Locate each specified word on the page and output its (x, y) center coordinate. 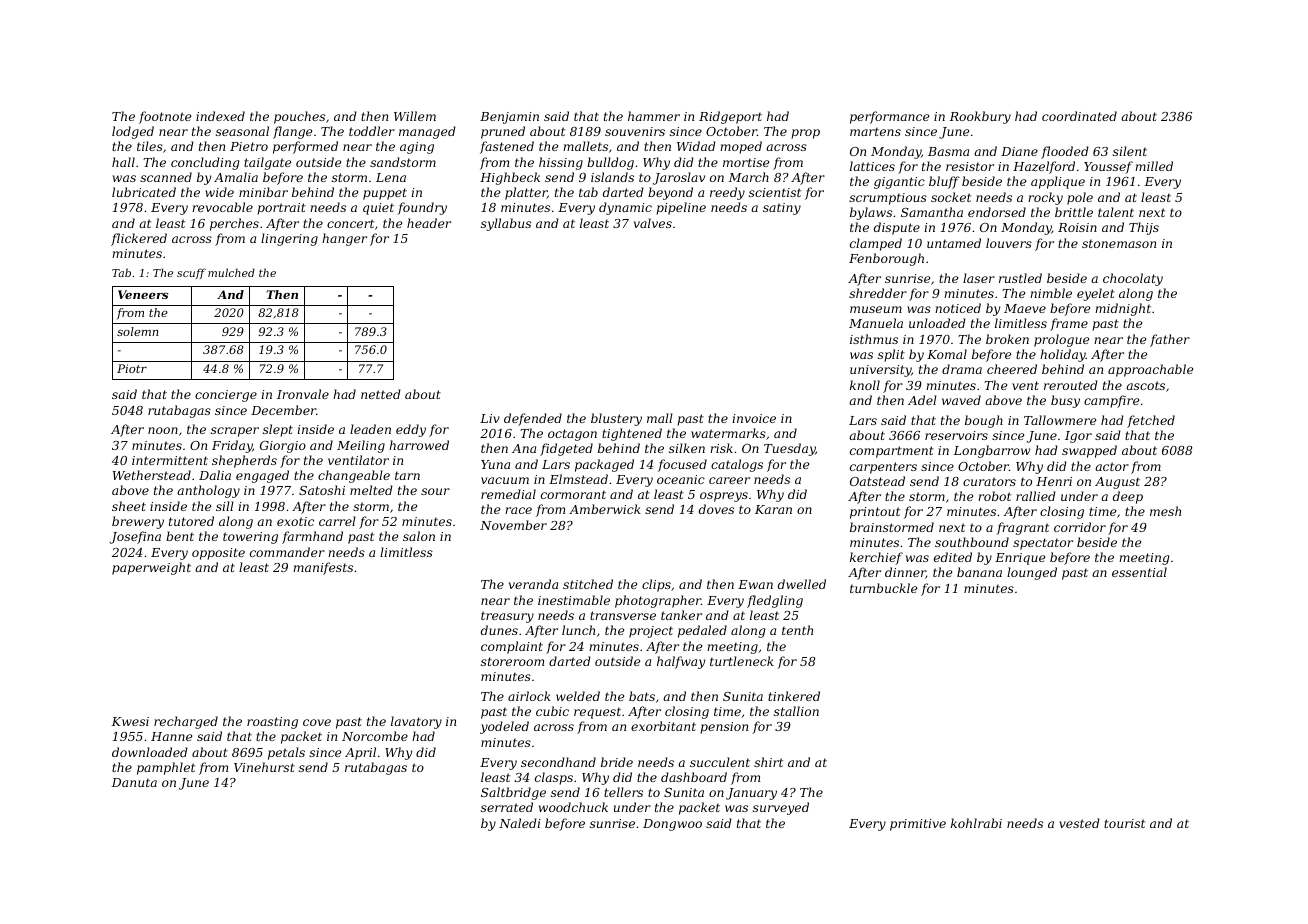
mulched (231, 272)
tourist (1124, 823)
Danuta (134, 782)
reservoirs (956, 435)
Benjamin (509, 118)
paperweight (151, 568)
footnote (165, 117)
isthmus (874, 339)
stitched (588, 584)
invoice (754, 418)
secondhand (558, 762)
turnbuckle (883, 588)
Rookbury (980, 117)
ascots (1145, 385)
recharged (186, 722)
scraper (235, 432)
